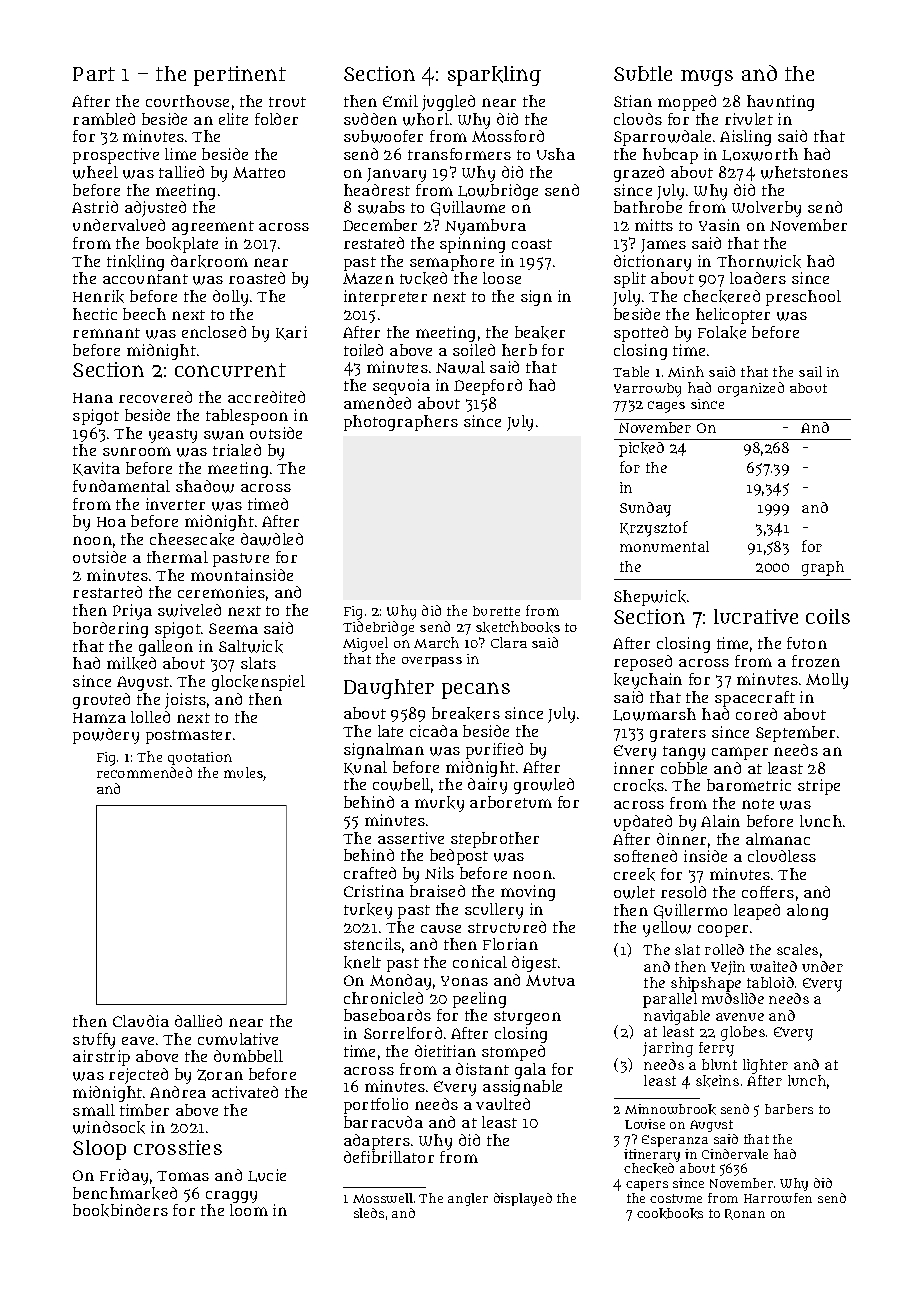 The height and width of the screenshot is (1308, 924). What do you see at coordinates (780, 103) in the screenshot?
I see `haunting` at bounding box center [780, 103].
